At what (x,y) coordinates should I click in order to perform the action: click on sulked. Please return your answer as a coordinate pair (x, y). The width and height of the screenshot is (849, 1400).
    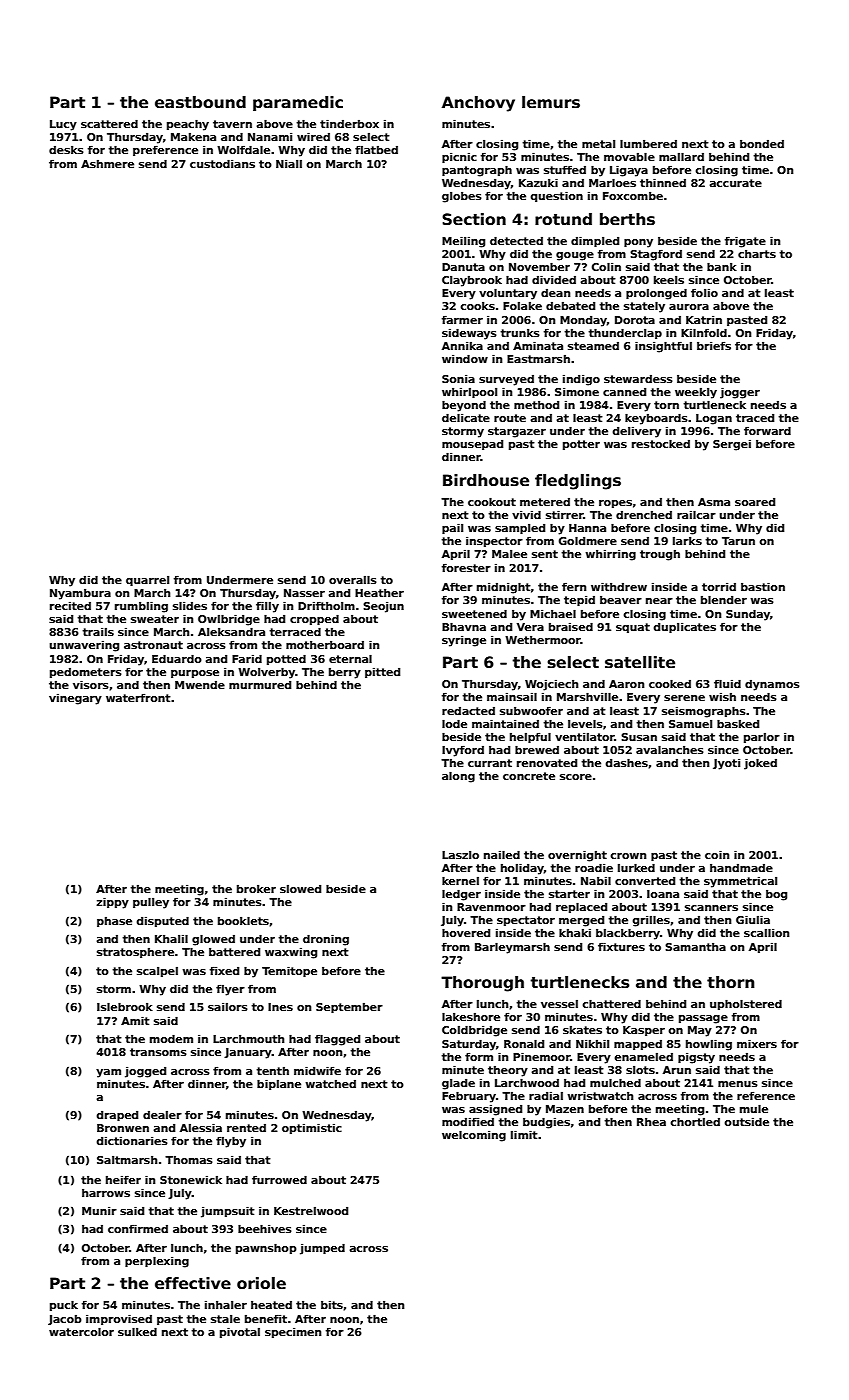
    Looking at the image, I should click on (137, 1331).
